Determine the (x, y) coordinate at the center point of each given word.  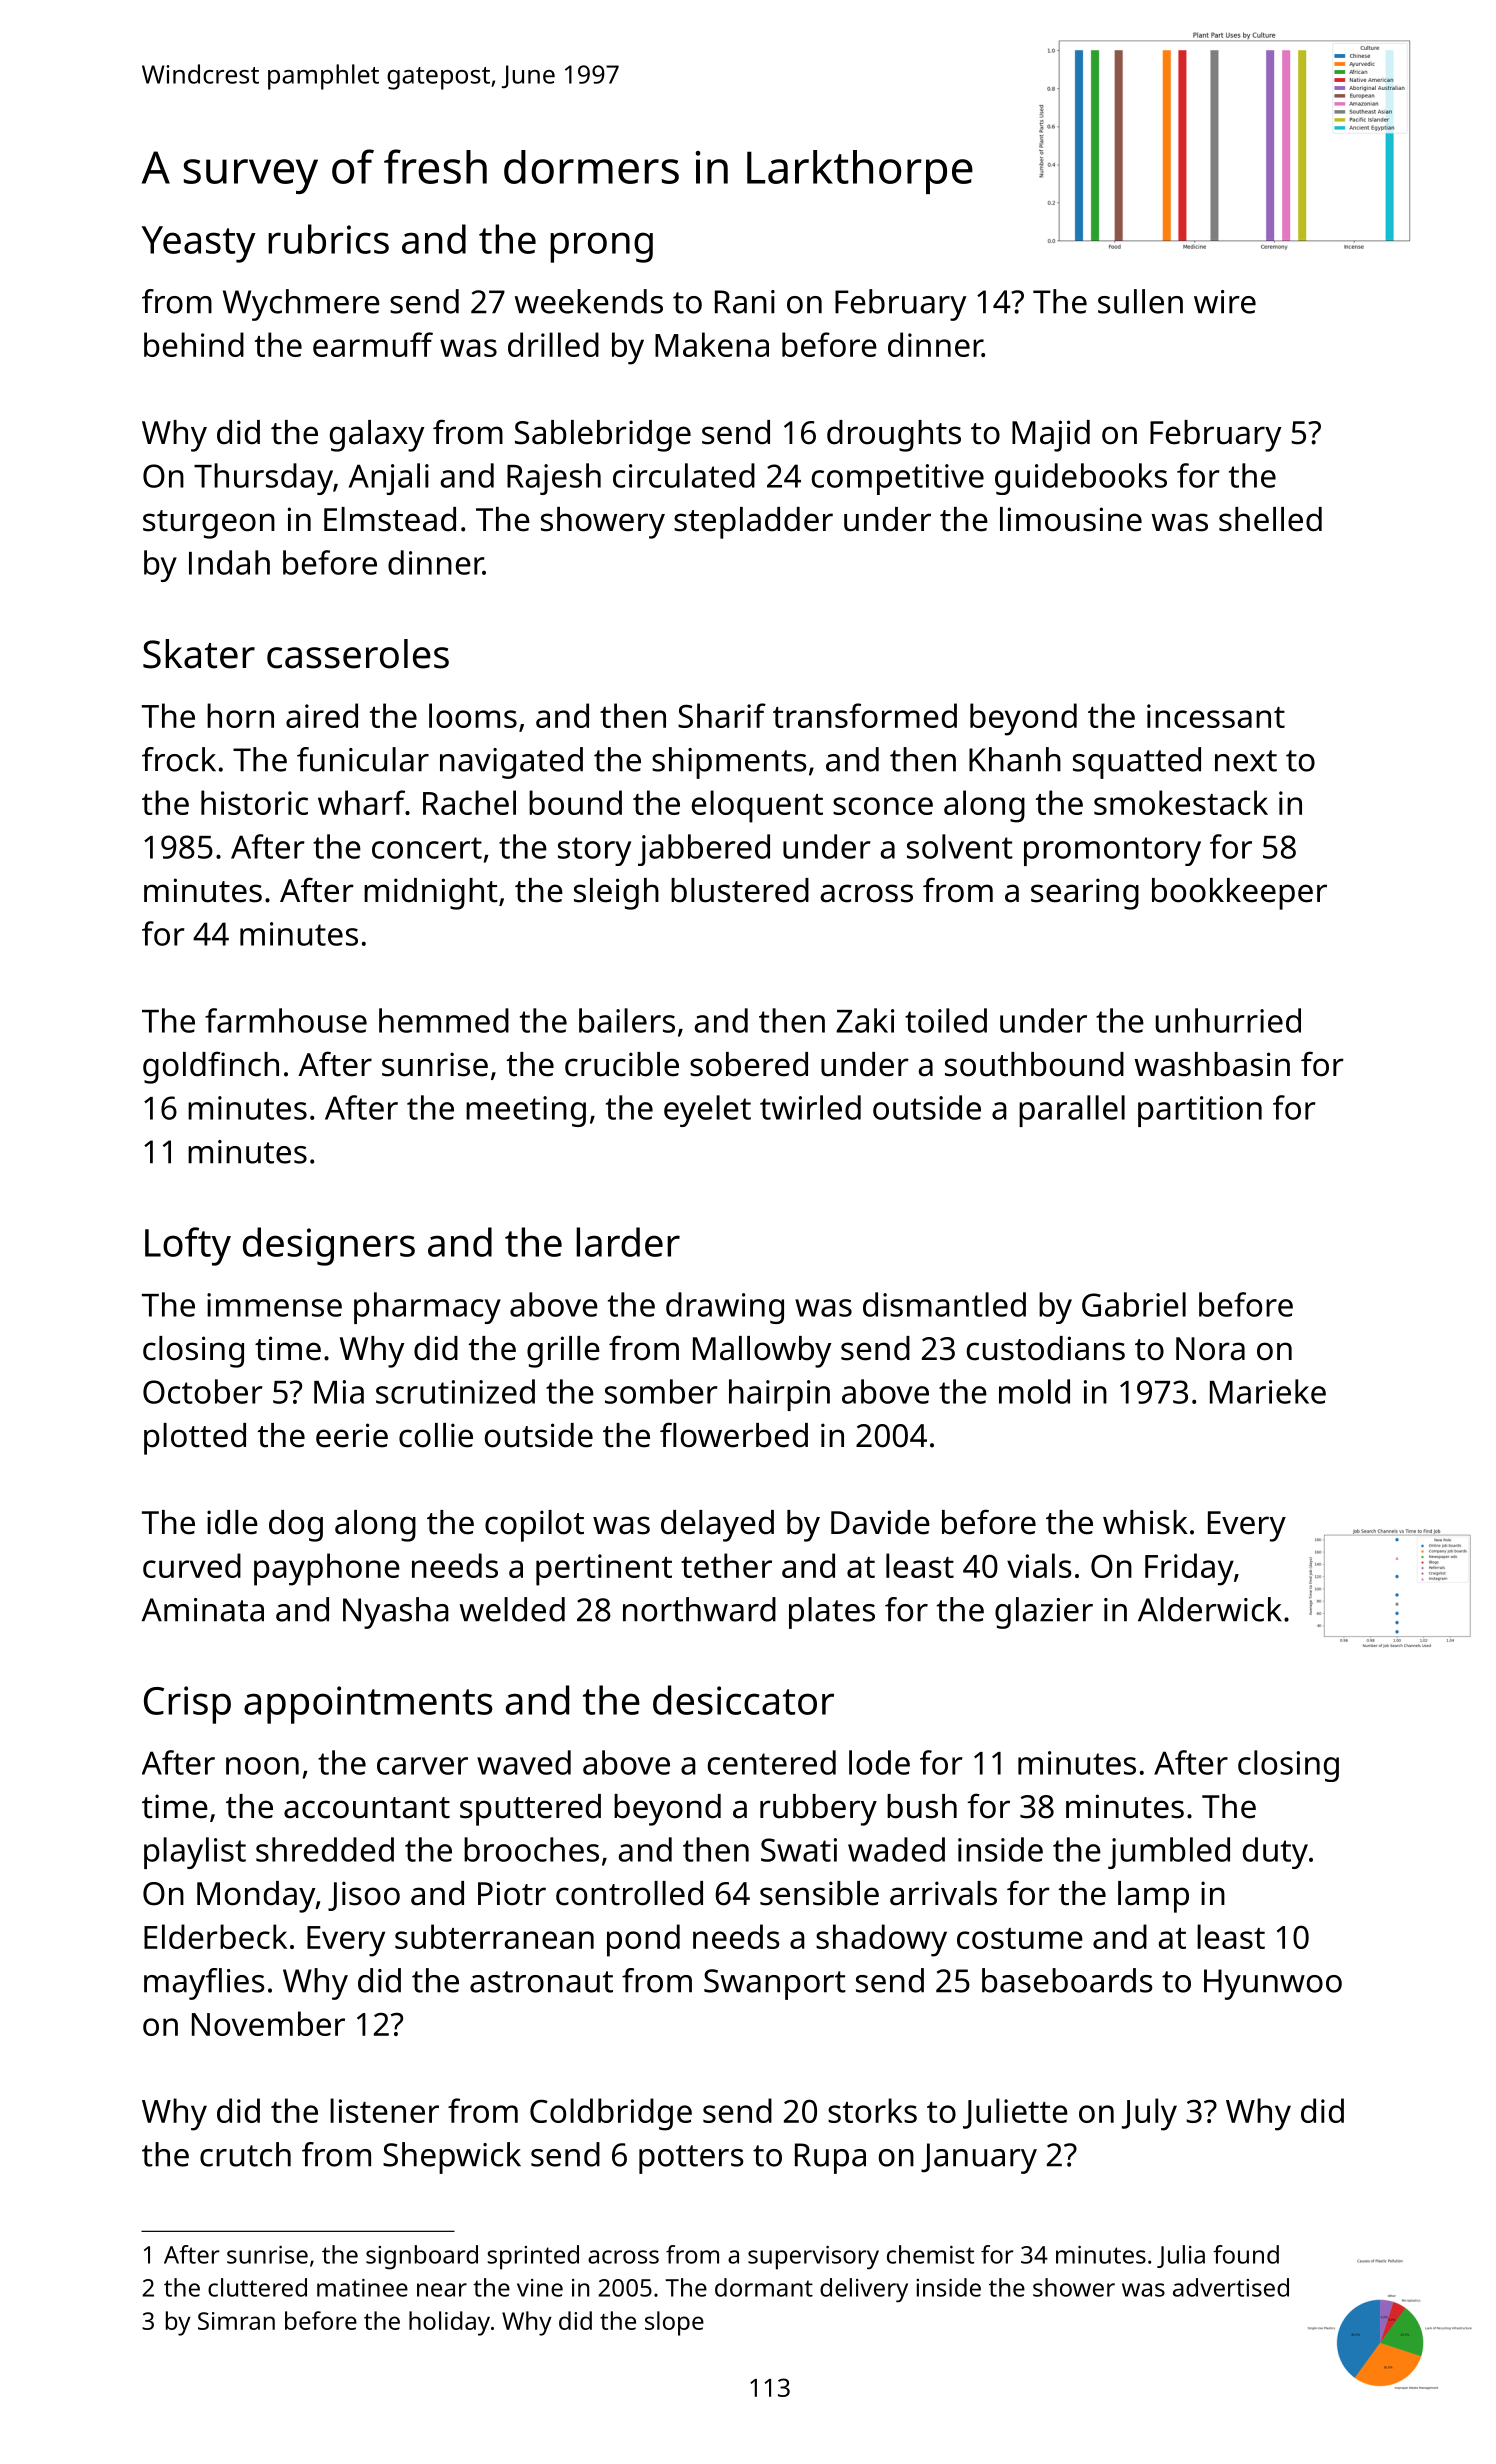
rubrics (328, 239)
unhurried (1228, 1020)
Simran (236, 2321)
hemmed (444, 1020)
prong (601, 247)
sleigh (616, 894)
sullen (1140, 301)
